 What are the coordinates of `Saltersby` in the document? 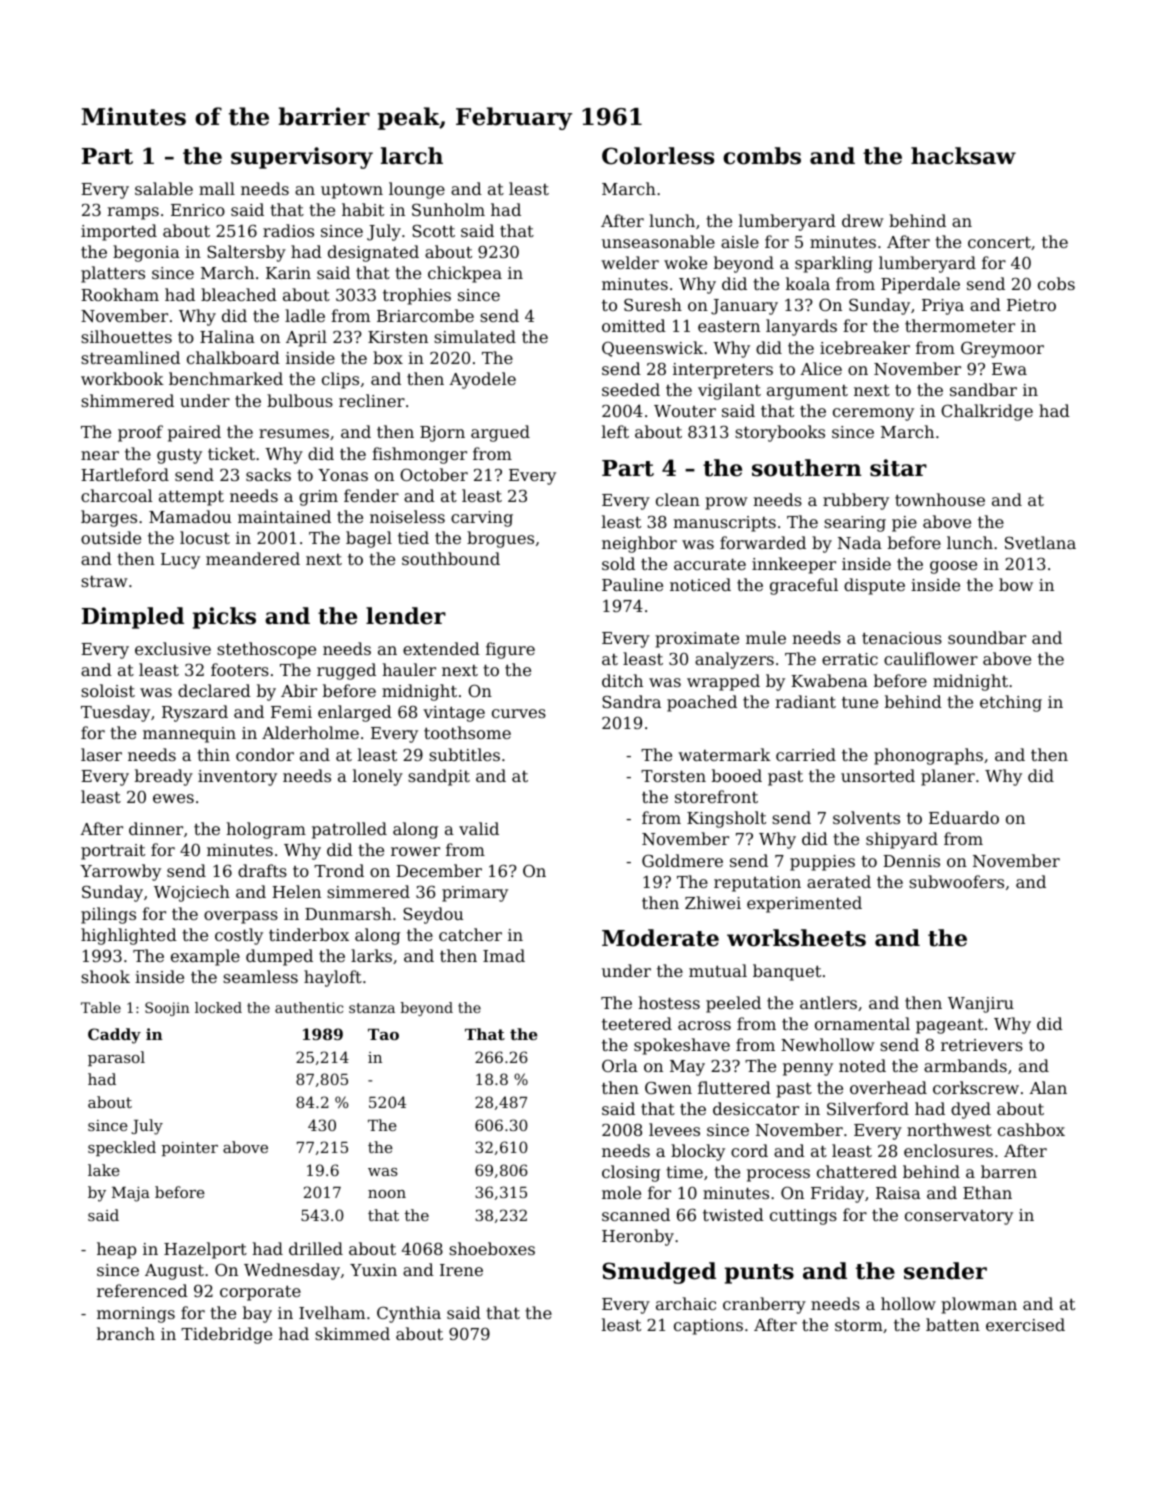 It's located at (246, 253).
